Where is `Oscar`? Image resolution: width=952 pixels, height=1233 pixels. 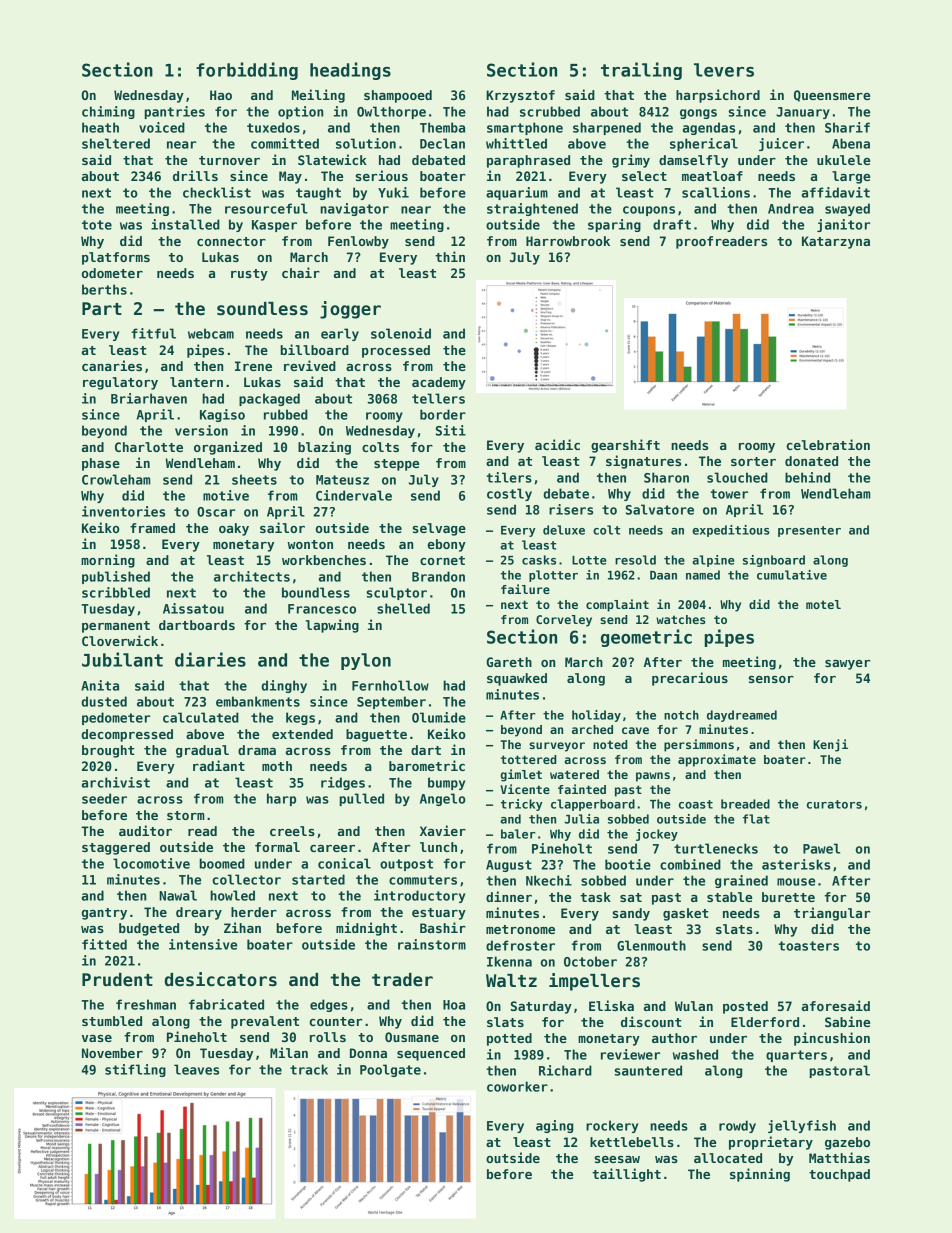 Oscar is located at coordinates (216, 512).
